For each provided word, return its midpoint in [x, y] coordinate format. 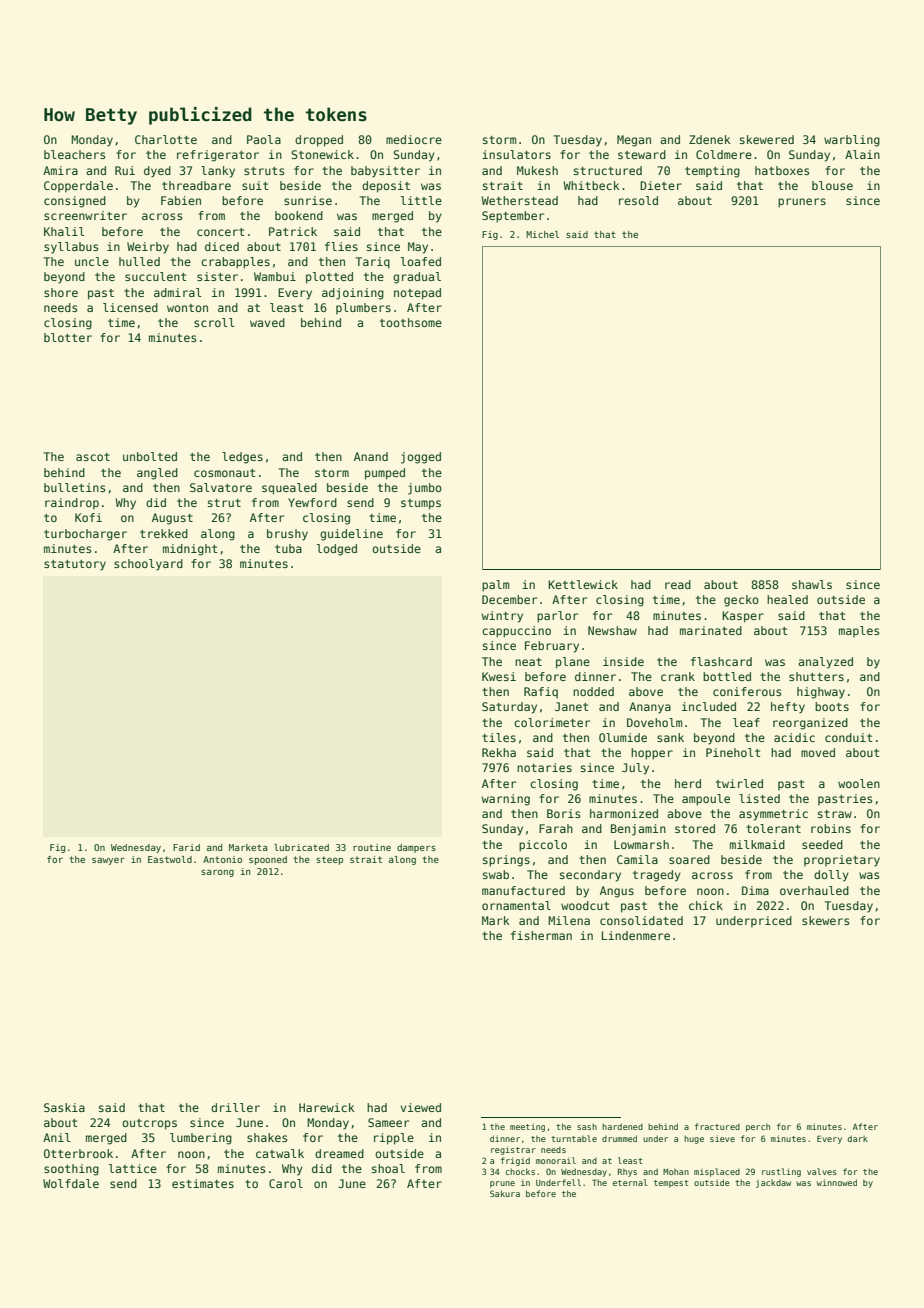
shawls [812, 584]
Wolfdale [71, 1183]
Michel [542, 234]
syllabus [71, 248]
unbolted [150, 456]
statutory [75, 565]
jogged [421, 458]
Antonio [222, 859]
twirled [739, 783]
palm [495, 586]
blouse [832, 185]
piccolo [543, 846]
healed [787, 599]
